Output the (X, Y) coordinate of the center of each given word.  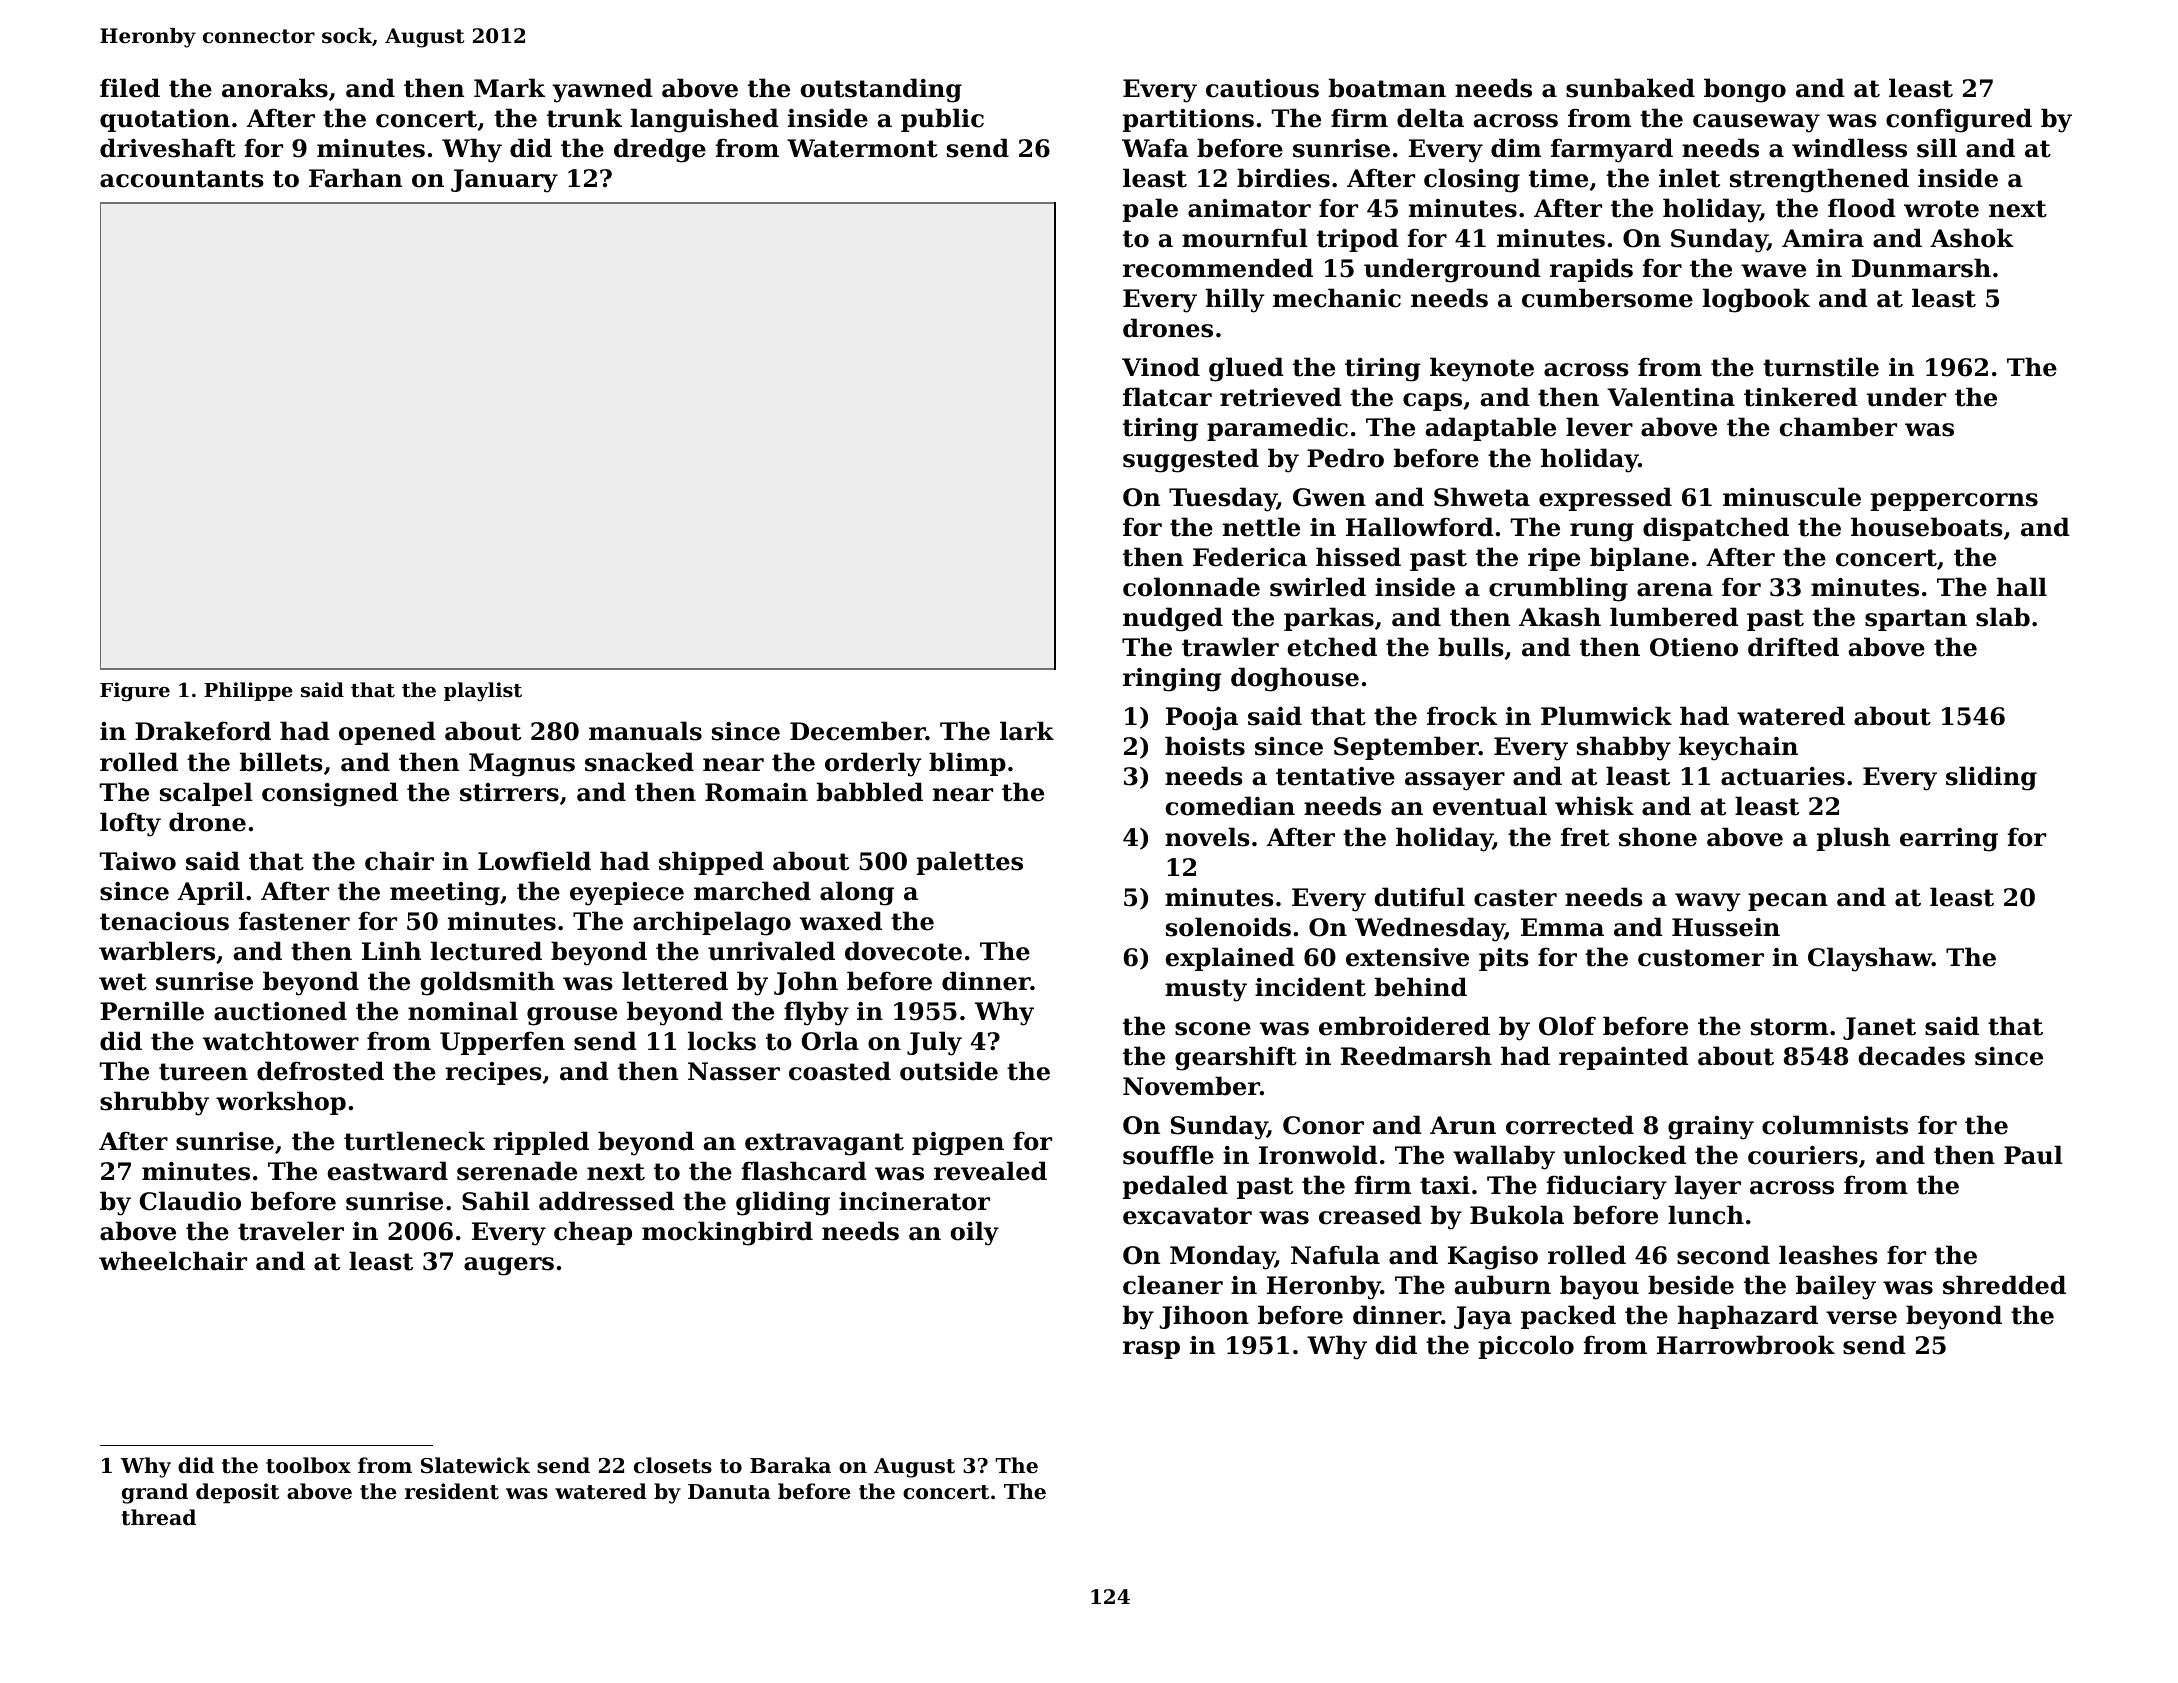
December (858, 731)
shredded (2004, 1285)
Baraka (790, 1465)
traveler (291, 1231)
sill (1937, 148)
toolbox (308, 1465)
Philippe (248, 691)
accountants (182, 179)
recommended (1218, 268)
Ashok (1972, 238)
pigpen (958, 1144)
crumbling (1558, 589)
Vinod (1161, 367)
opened (387, 733)
